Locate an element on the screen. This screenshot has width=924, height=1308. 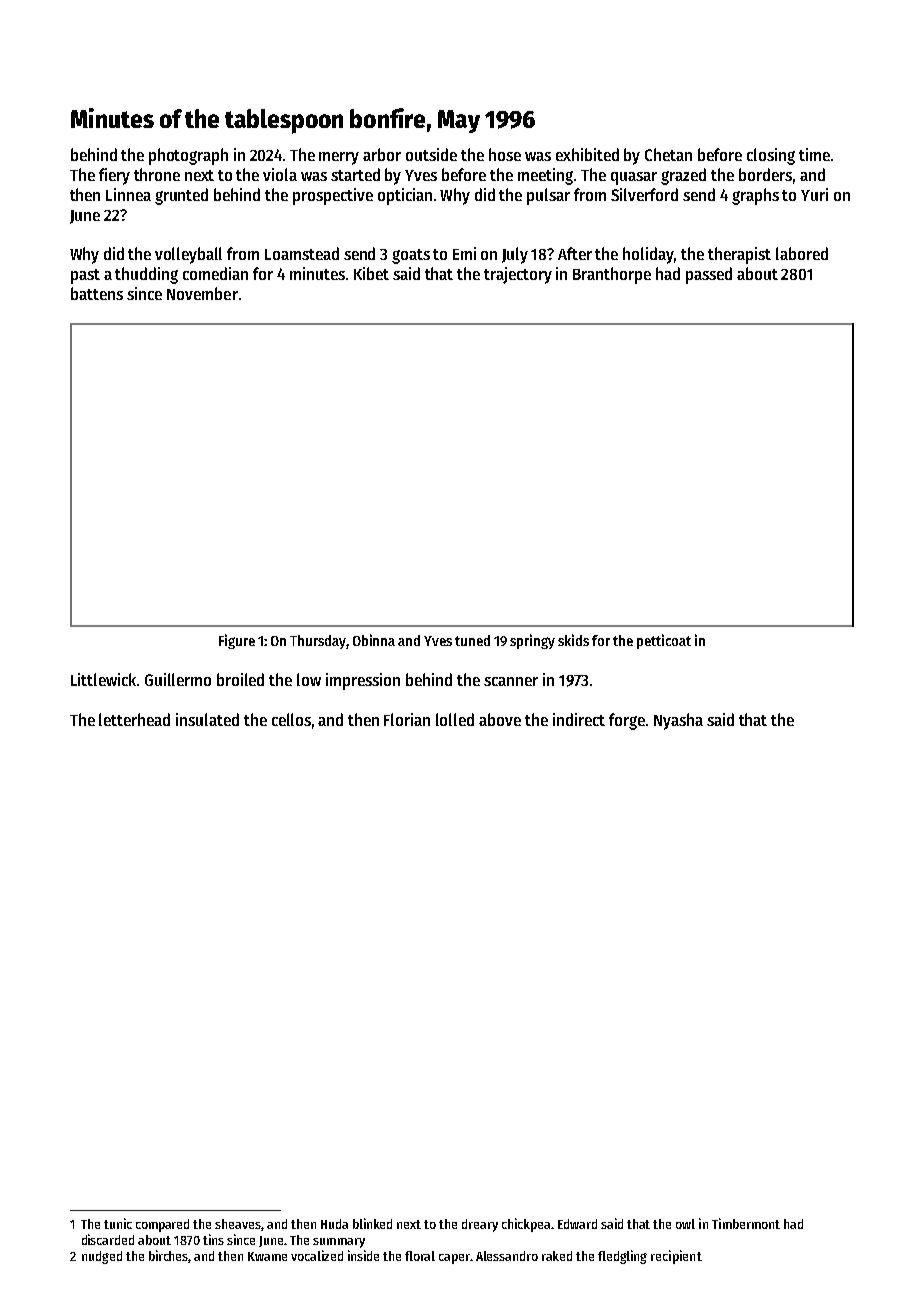
caper is located at coordinates (454, 1259).
